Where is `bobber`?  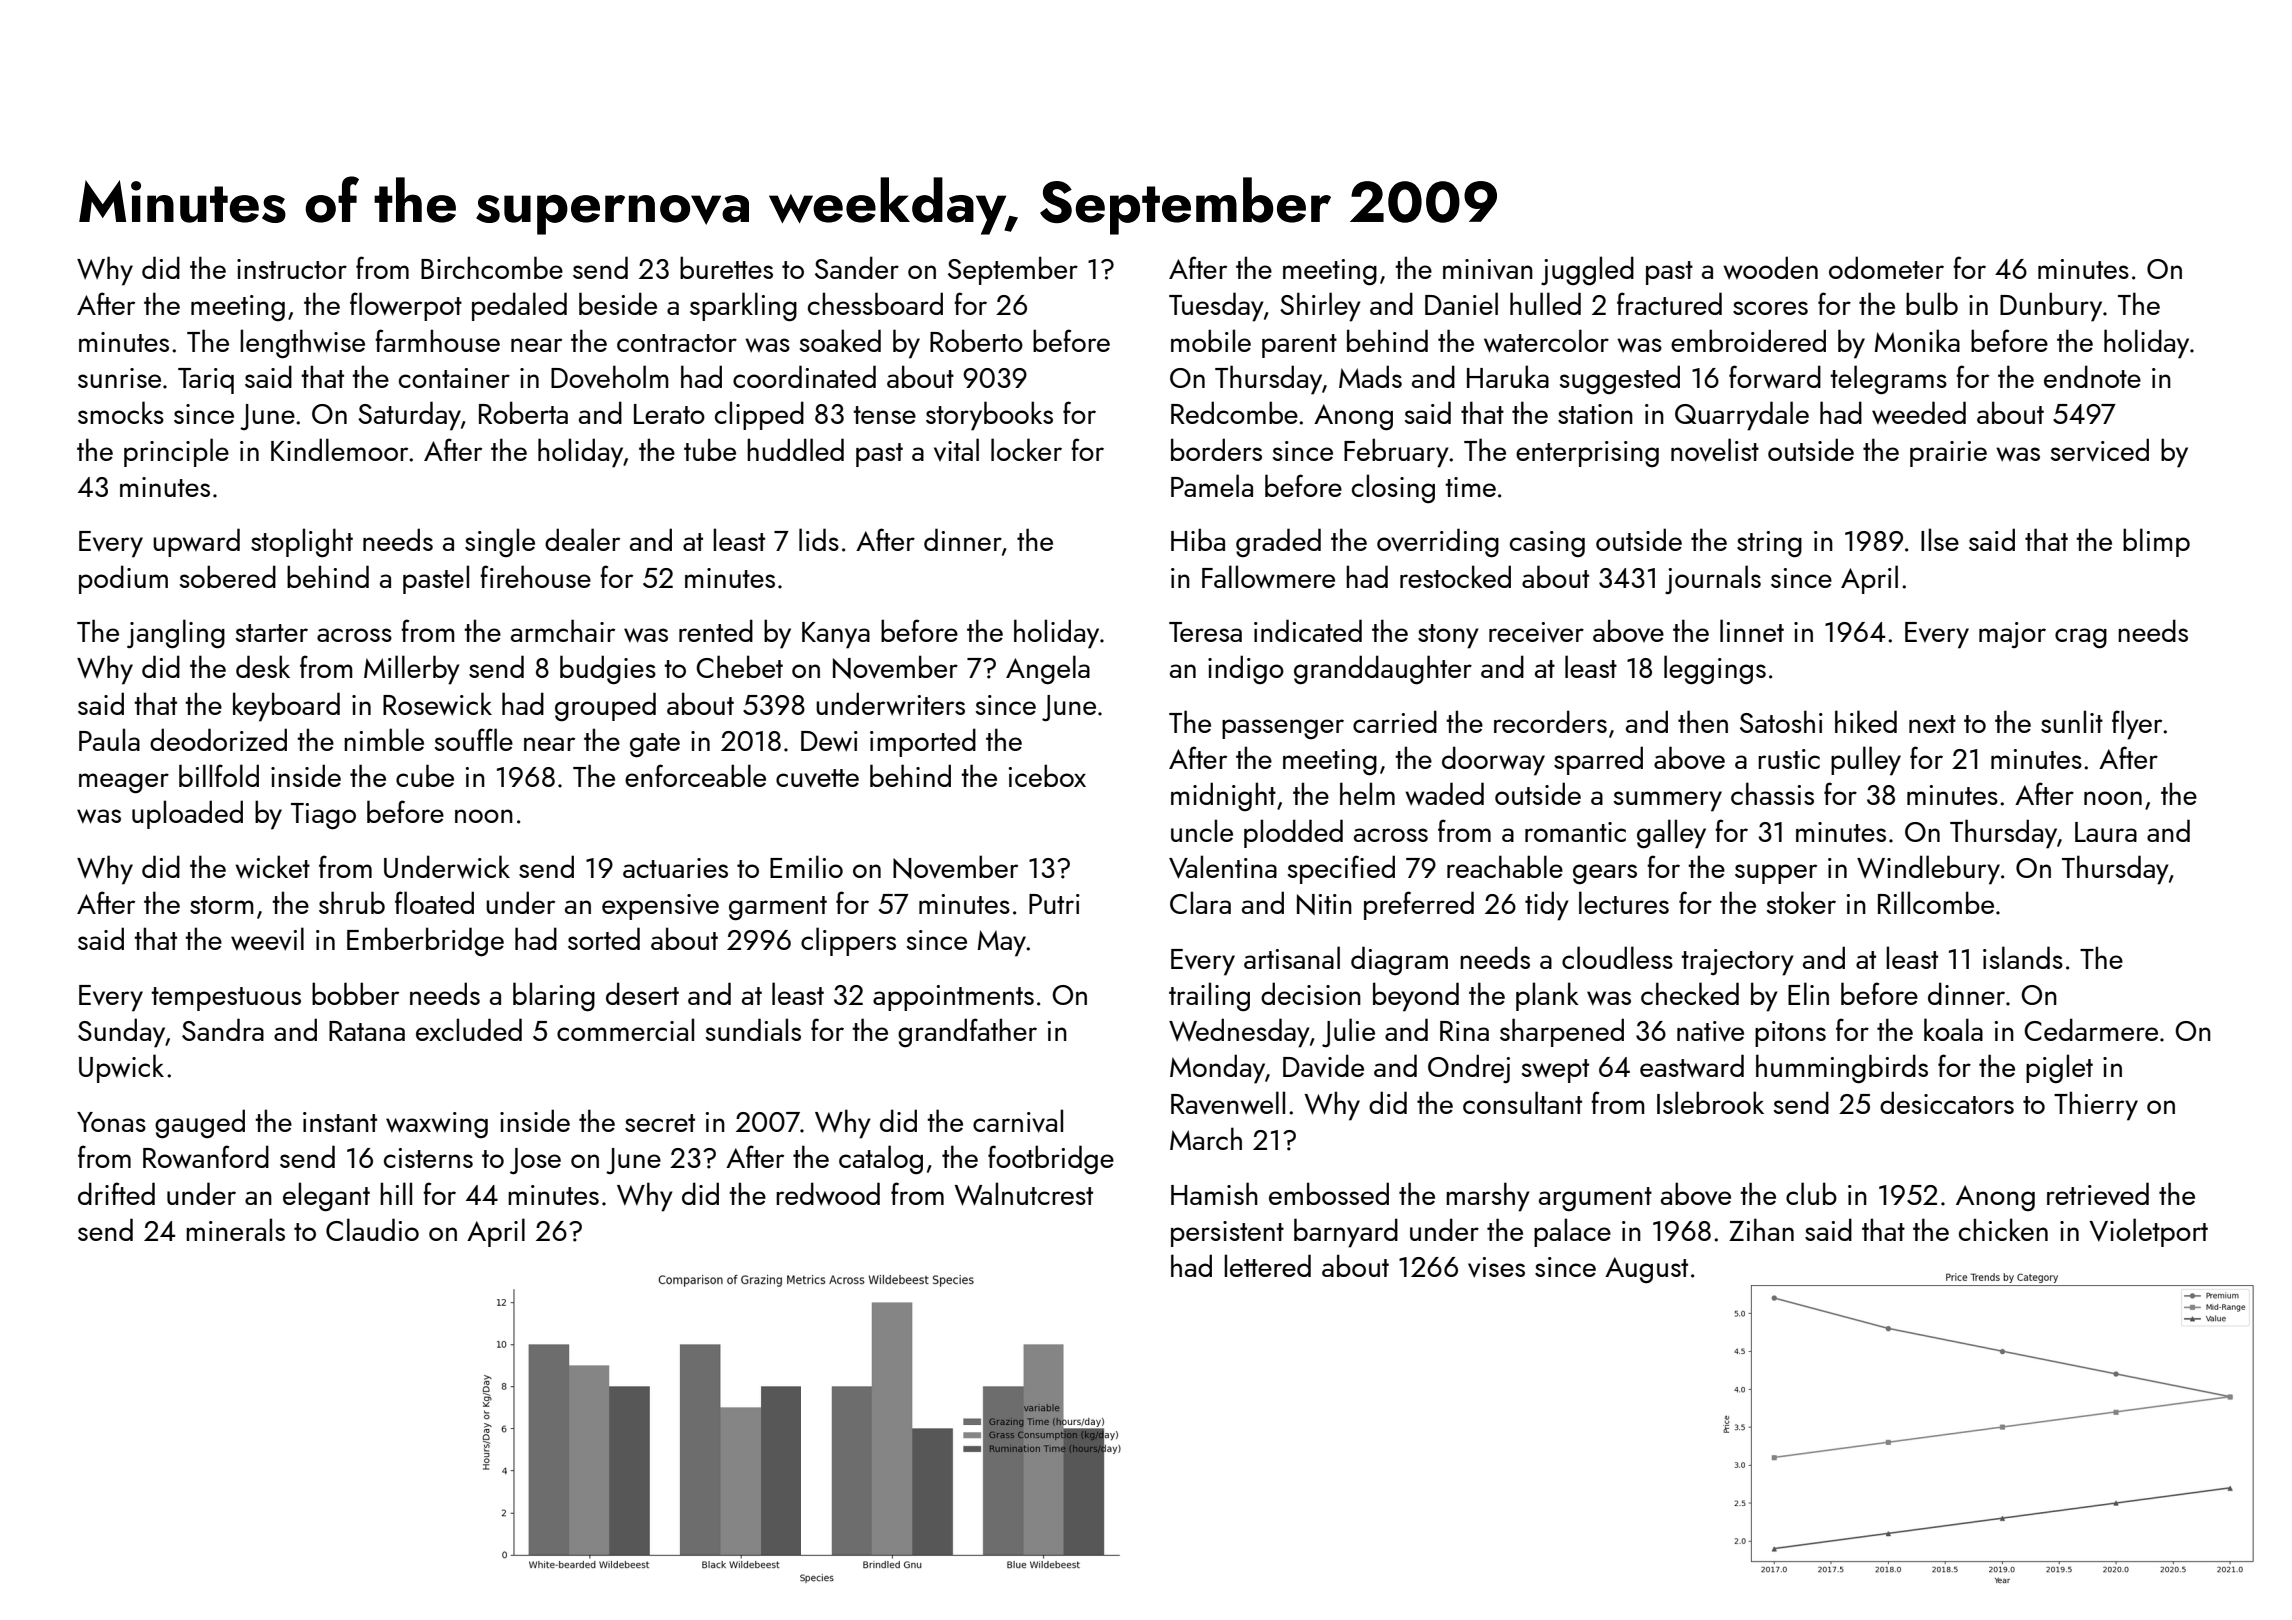
bobber is located at coordinates (355, 993).
